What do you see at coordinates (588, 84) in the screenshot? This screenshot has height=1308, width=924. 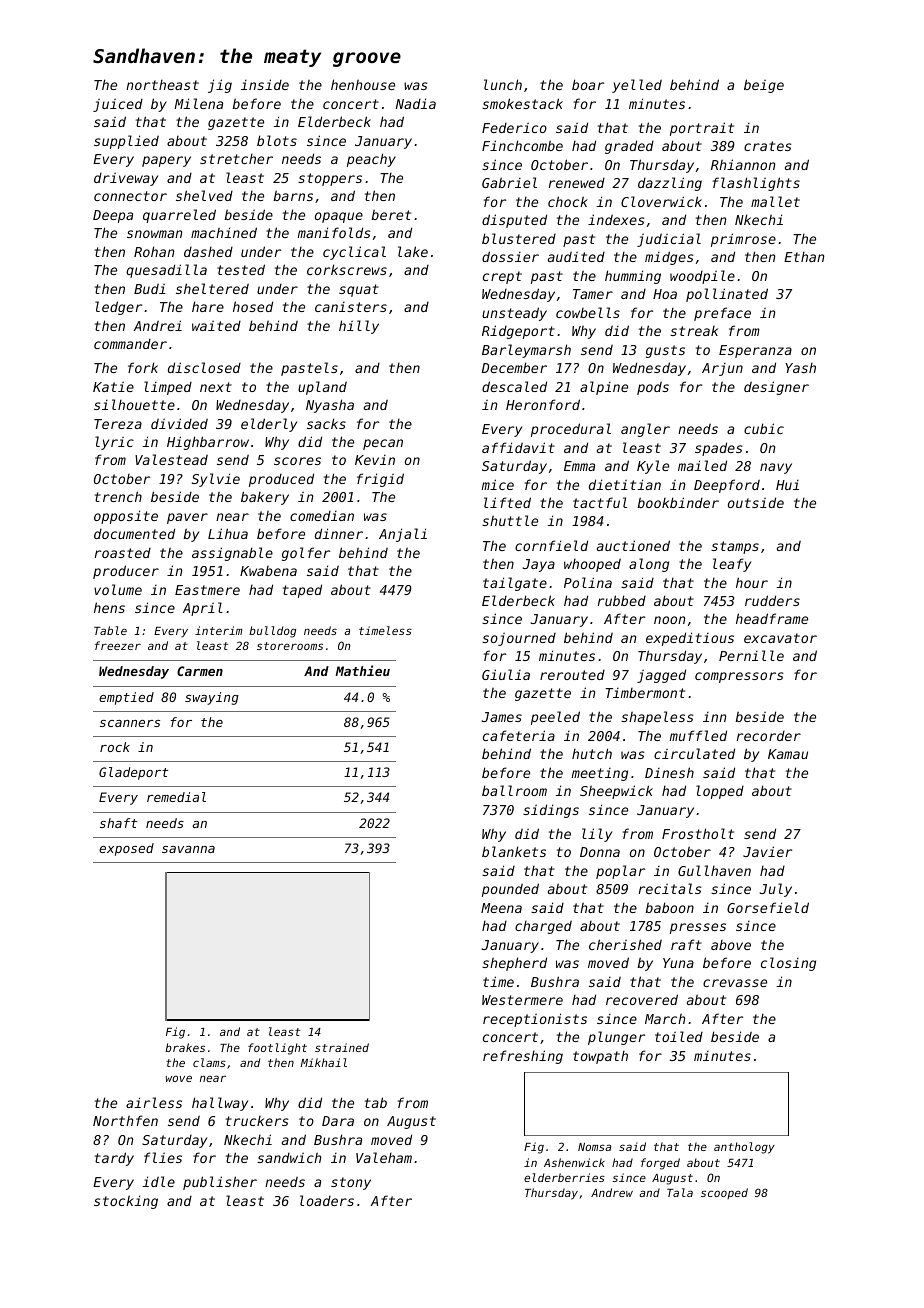 I see `boar` at bounding box center [588, 84].
